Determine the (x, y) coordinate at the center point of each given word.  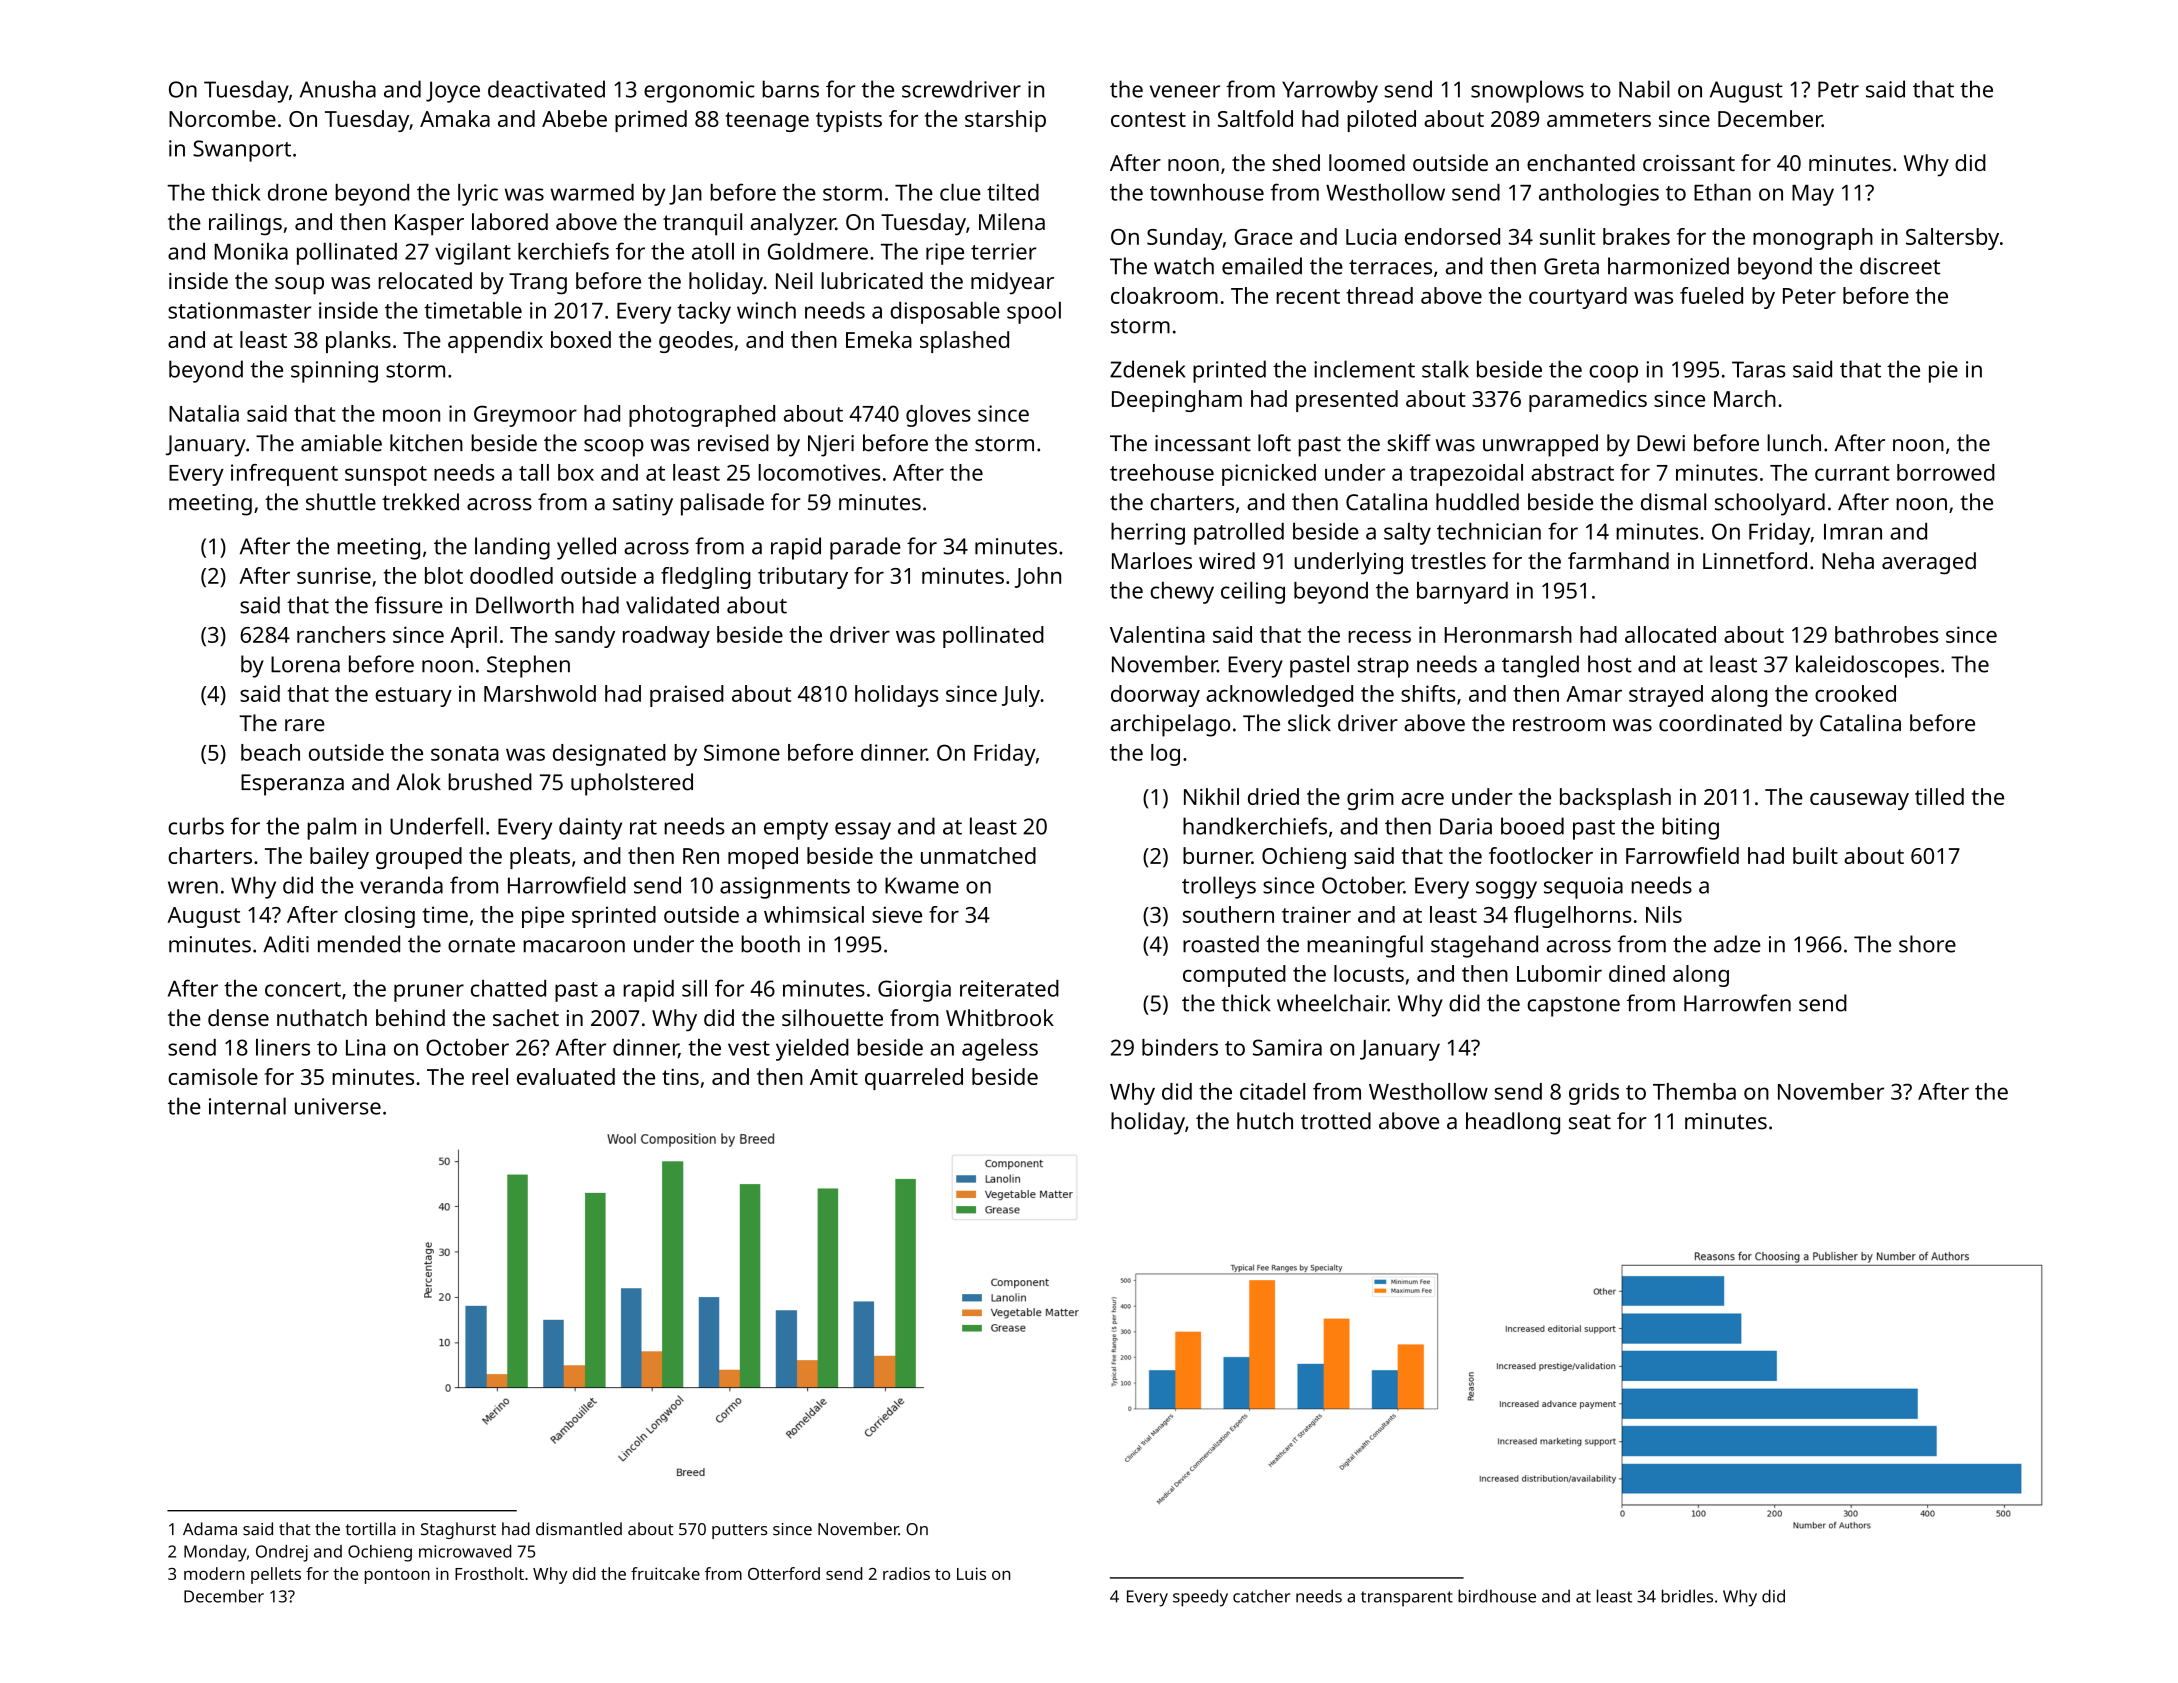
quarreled (914, 1079)
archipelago (1170, 725)
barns (790, 89)
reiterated (1009, 988)
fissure (409, 605)
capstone (1573, 1007)
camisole (213, 1076)
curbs (196, 826)
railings (245, 224)
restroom (1559, 724)
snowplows (1527, 91)
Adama (210, 1529)
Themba (1694, 1091)
